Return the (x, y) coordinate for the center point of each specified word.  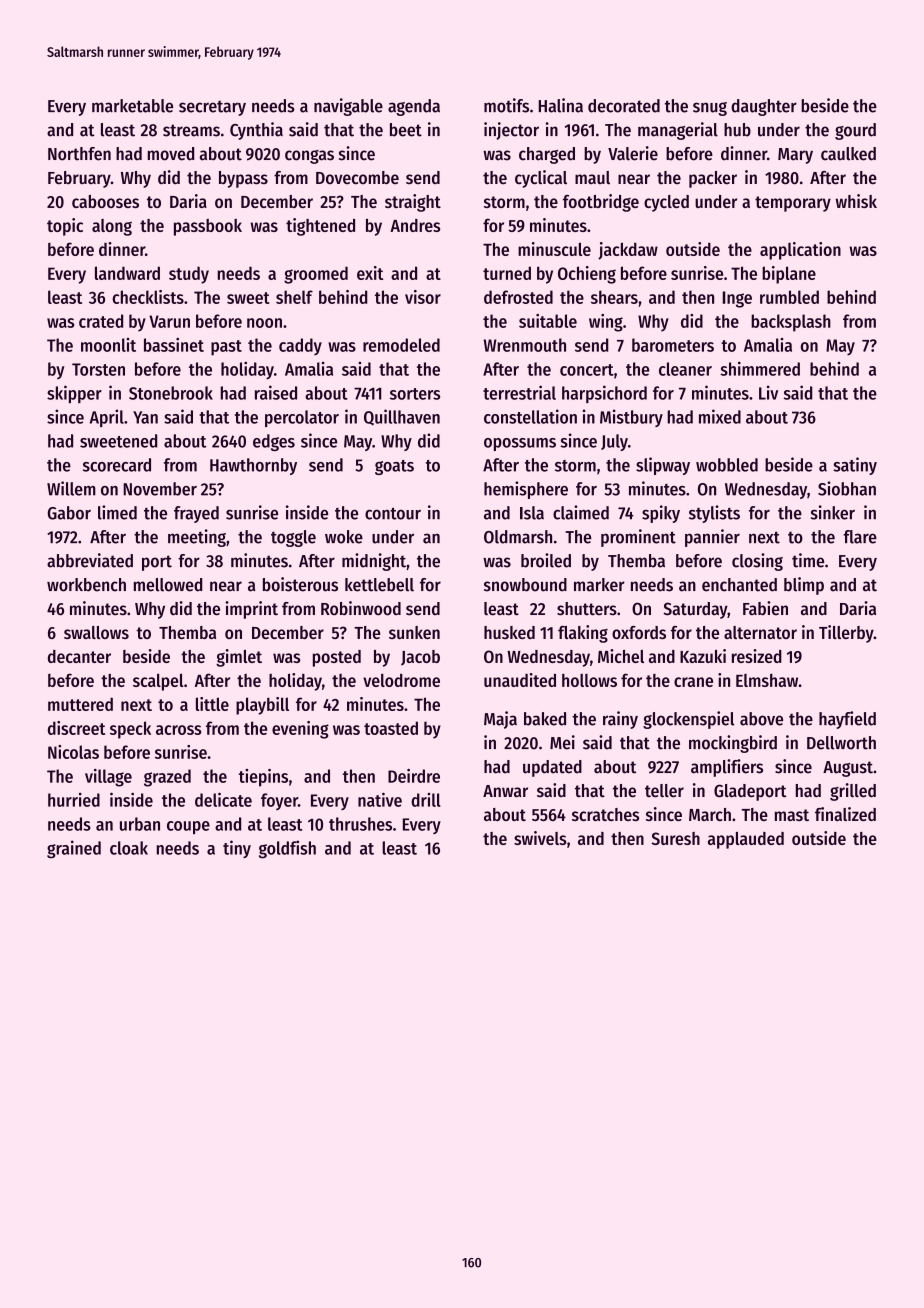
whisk (856, 201)
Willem (71, 488)
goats (394, 467)
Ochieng (587, 275)
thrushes (360, 824)
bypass (243, 179)
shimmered (760, 368)
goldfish (287, 849)
